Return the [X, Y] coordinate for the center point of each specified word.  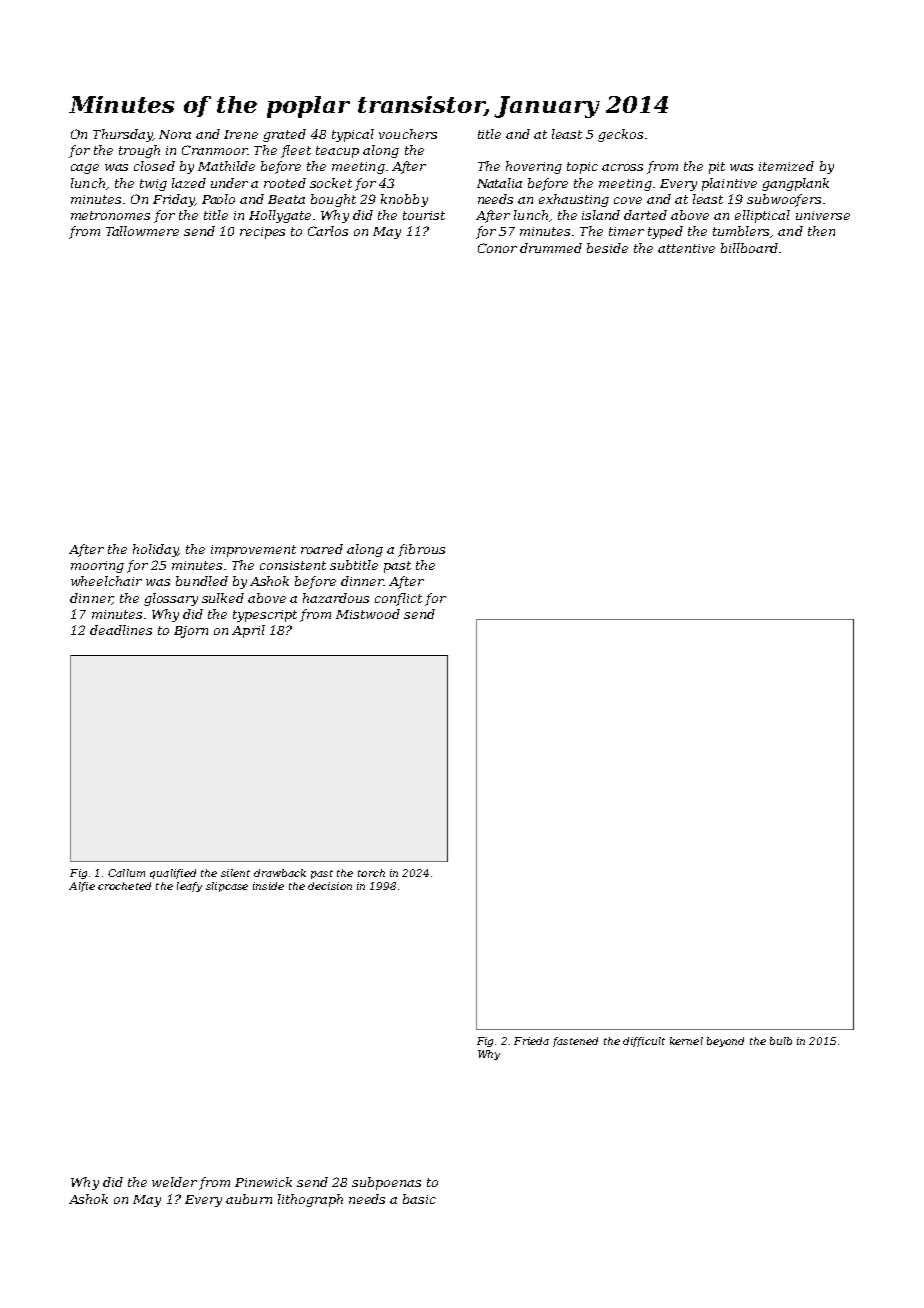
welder [174, 1182]
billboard [749, 248]
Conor [497, 248]
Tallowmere [142, 231]
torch [371, 873]
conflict [398, 599]
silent [235, 873]
